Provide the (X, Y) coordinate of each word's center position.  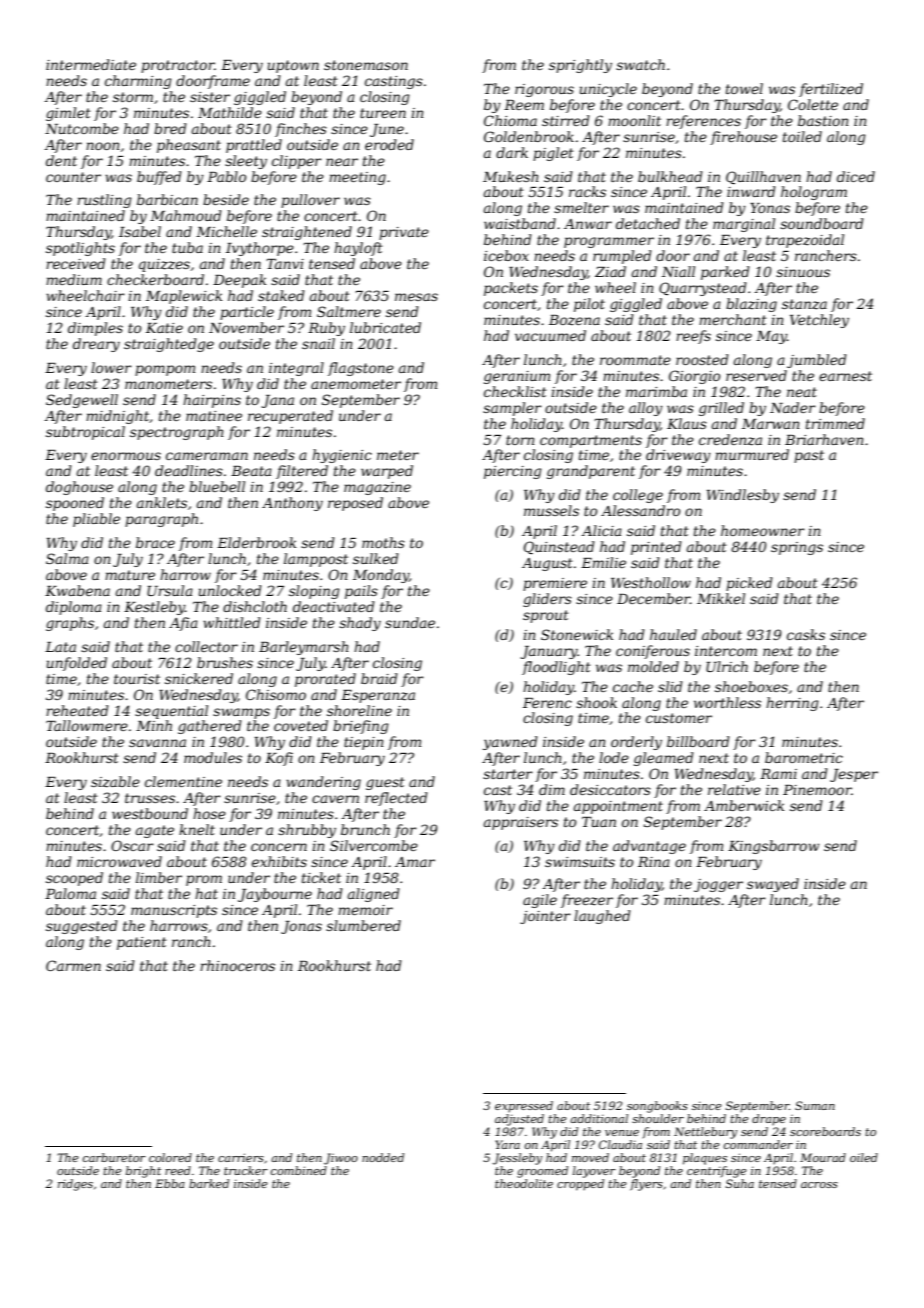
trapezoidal (805, 241)
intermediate (91, 64)
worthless (727, 702)
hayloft (358, 249)
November (246, 327)
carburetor (114, 1157)
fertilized (831, 90)
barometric (804, 757)
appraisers (521, 823)
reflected (396, 799)
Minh (154, 725)
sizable (115, 782)
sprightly (580, 66)
